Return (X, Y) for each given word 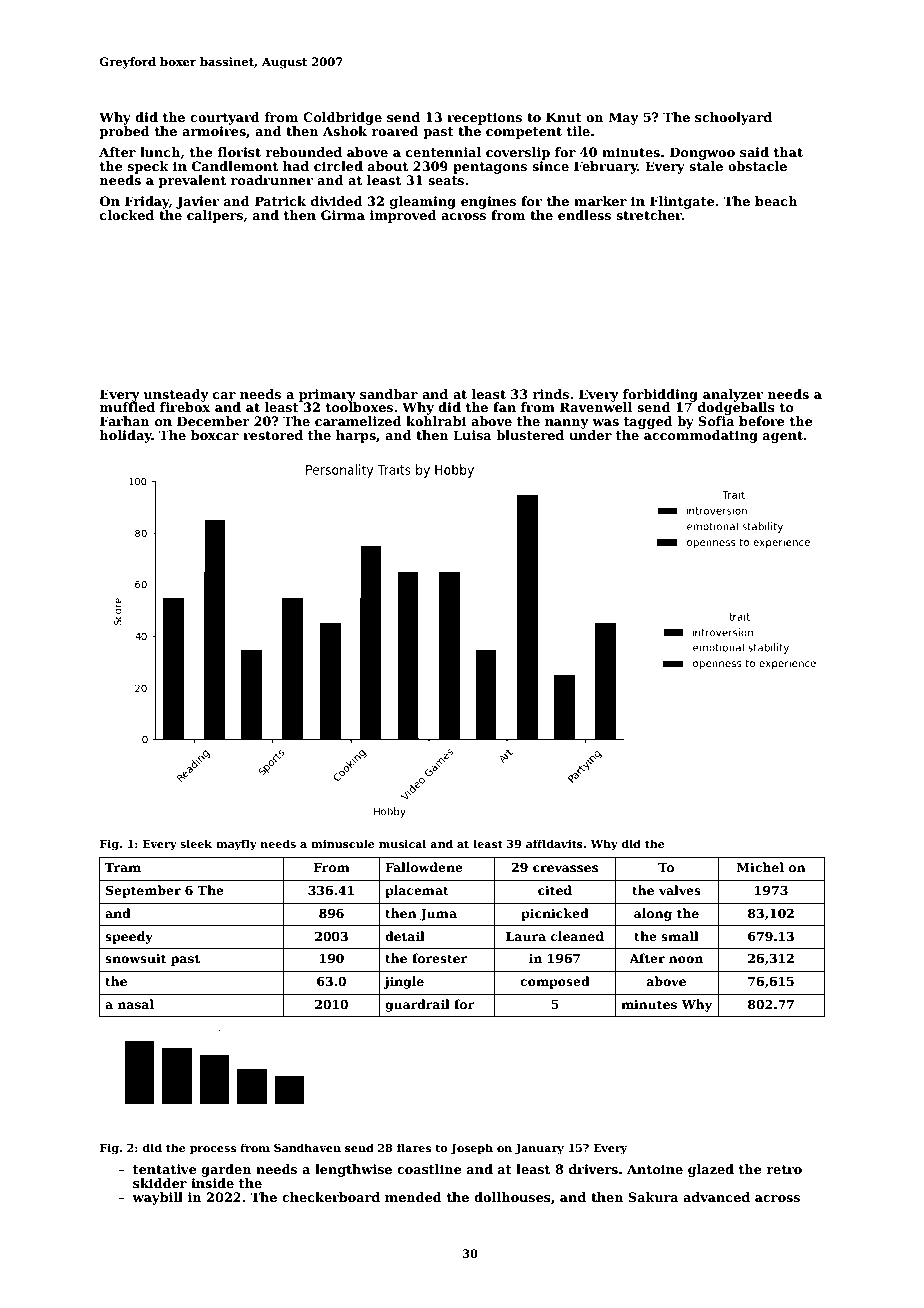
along (653, 914)
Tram (123, 867)
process (213, 1150)
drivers (593, 1169)
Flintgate (682, 202)
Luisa (472, 435)
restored (273, 435)
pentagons (490, 168)
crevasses (565, 868)
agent (783, 437)
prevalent (192, 181)
